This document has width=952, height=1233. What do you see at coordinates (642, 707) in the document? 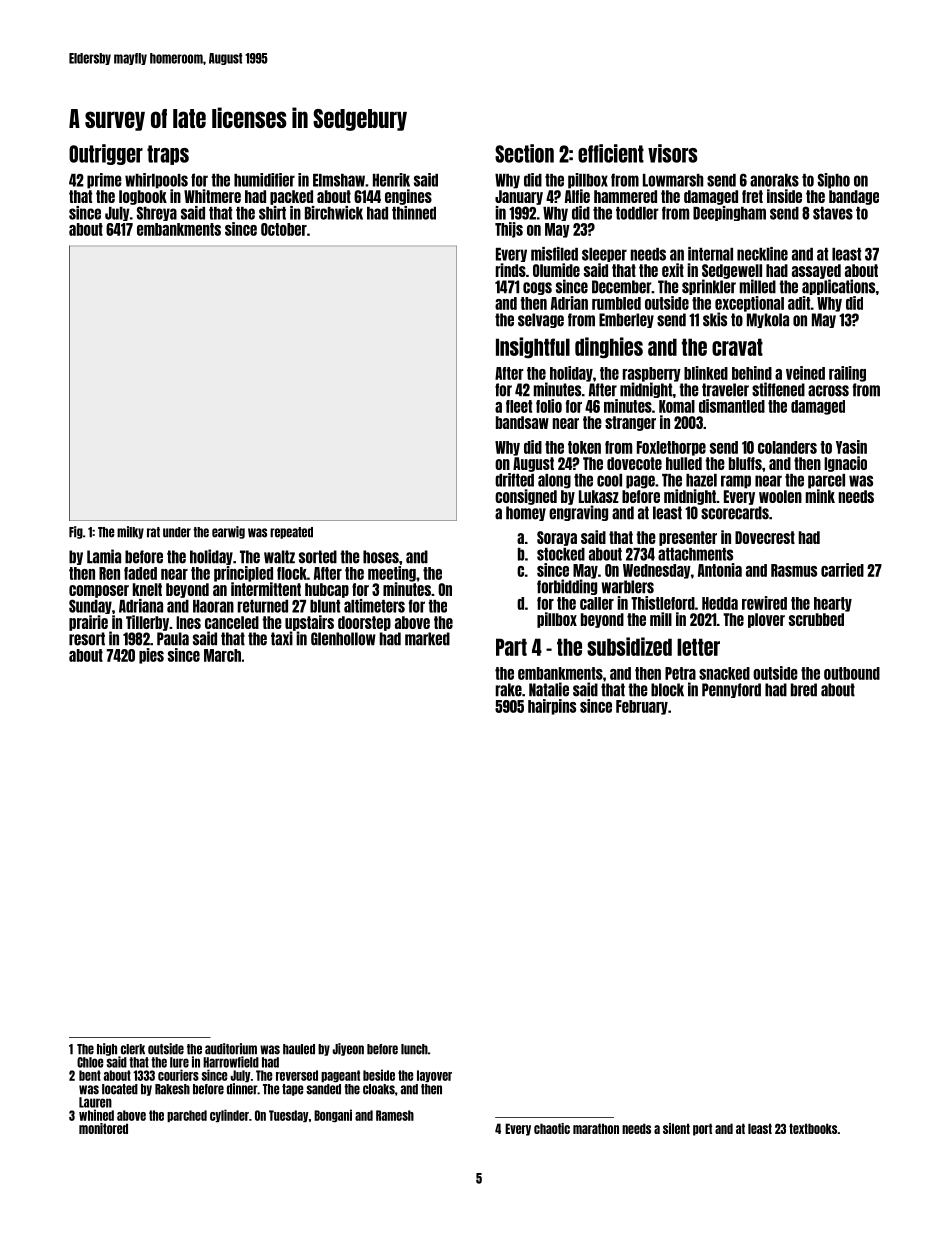
I see `February` at bounding box center [642, 707].
